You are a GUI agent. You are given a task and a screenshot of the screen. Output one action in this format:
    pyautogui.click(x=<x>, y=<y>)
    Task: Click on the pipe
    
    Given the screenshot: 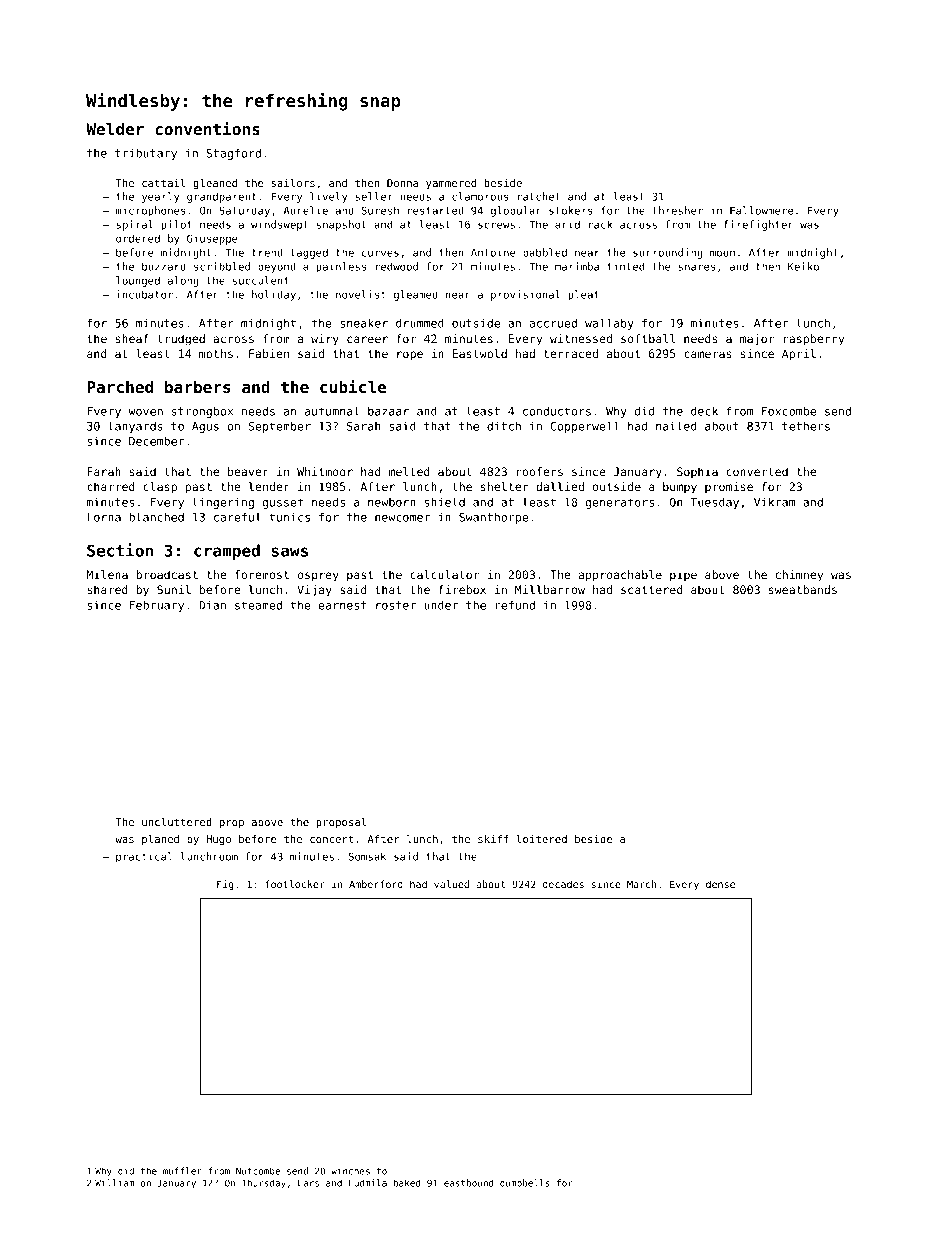 What is the action you would take?
    pyautogui.click(x=683, y=576)
